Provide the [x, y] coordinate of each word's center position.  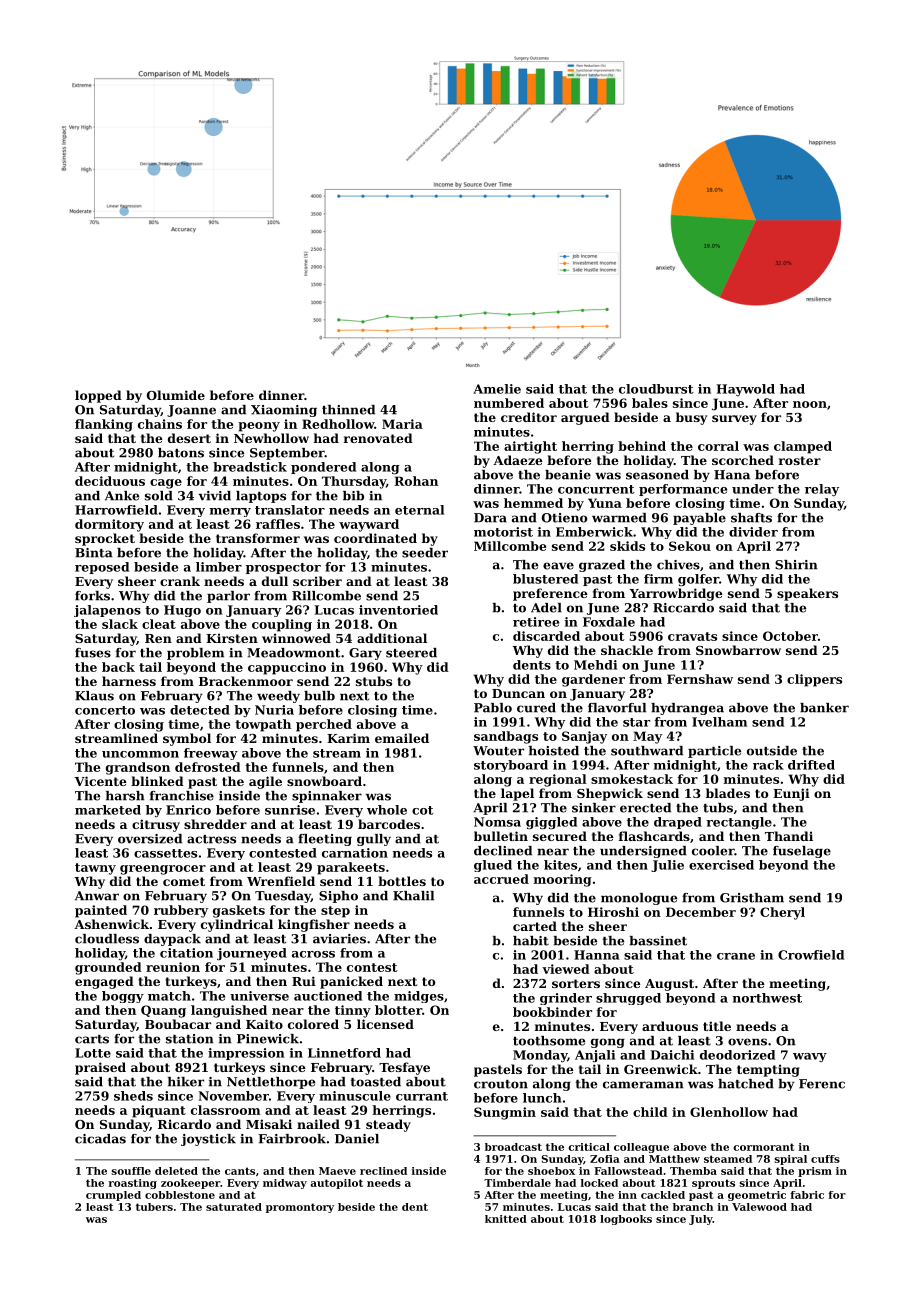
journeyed [252, 954]
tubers [154, 1207]
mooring [563, 880]
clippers [814, 680]
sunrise [290, 810]
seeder [425, 553]
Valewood [759, 1207]
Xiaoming [284, 411]
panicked [351, 982]
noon [810, 404]
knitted [506, 1219]
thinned [348, 410]
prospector [283, 568]
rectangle [739, 823]
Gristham [752, 898]
